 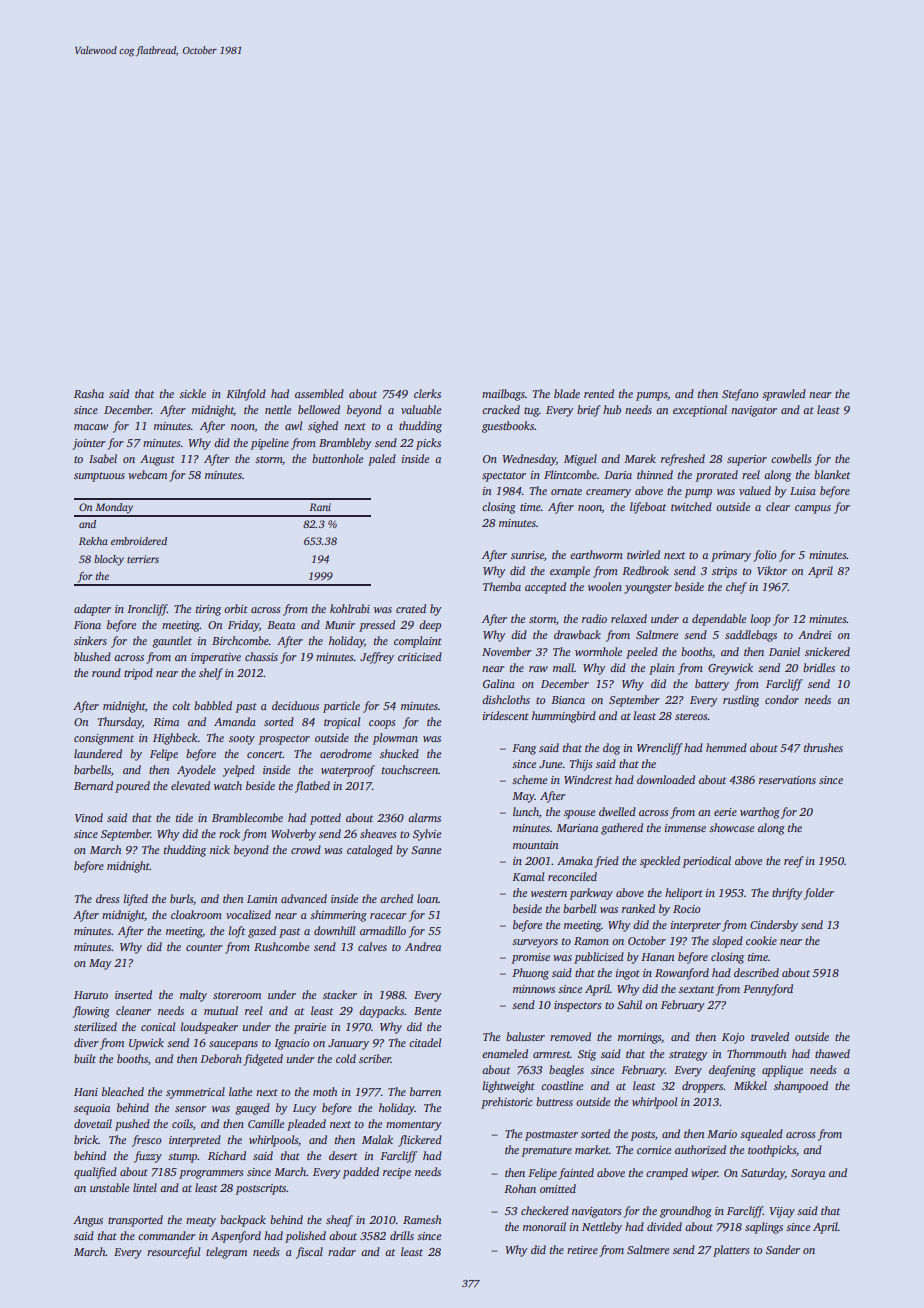 What do you see at coordinates (770, 1036) in the screenshot?
I see `traveled` at bounding box center [770, 1036].
